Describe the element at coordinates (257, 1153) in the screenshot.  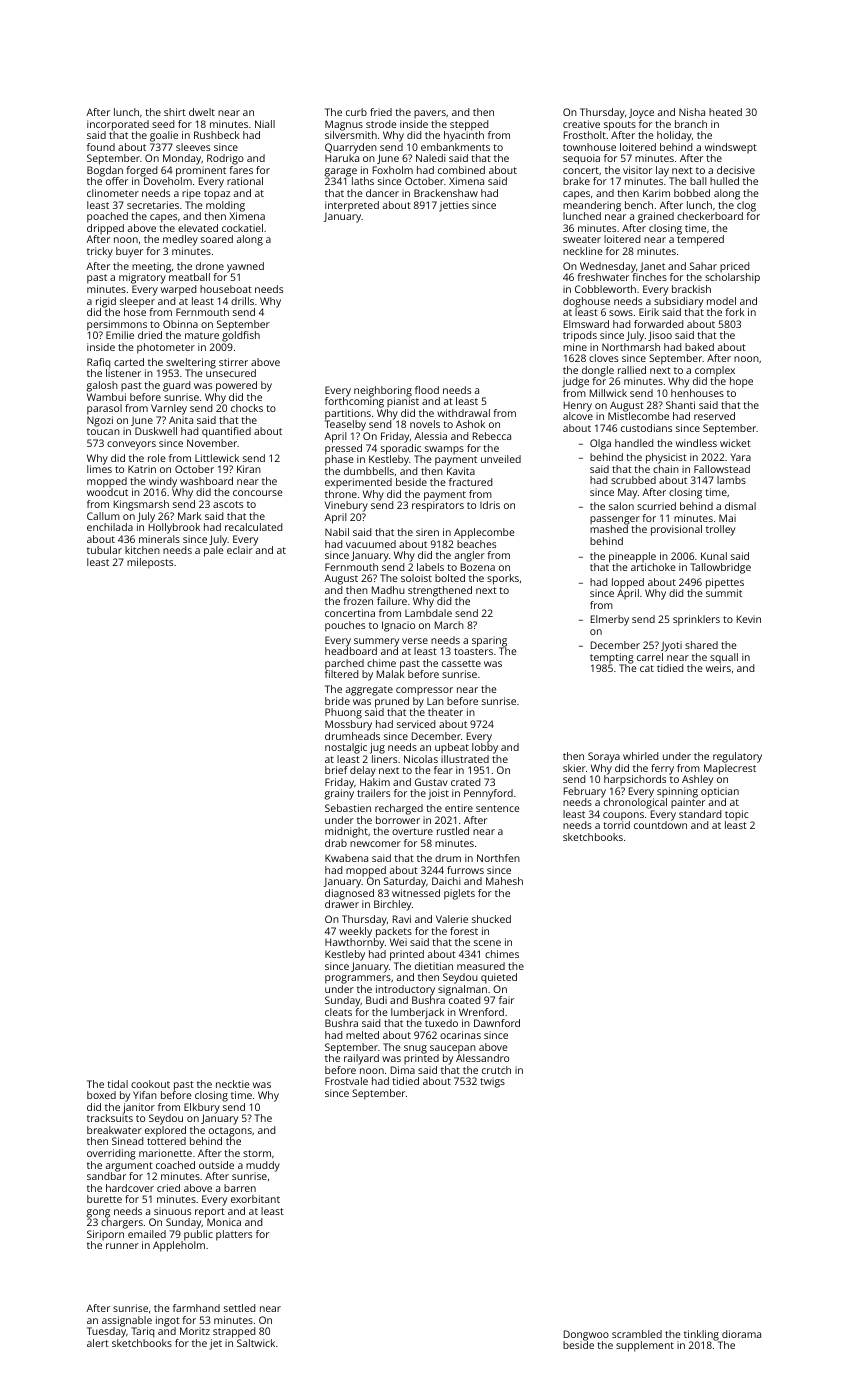
I see `storm` at that location.
